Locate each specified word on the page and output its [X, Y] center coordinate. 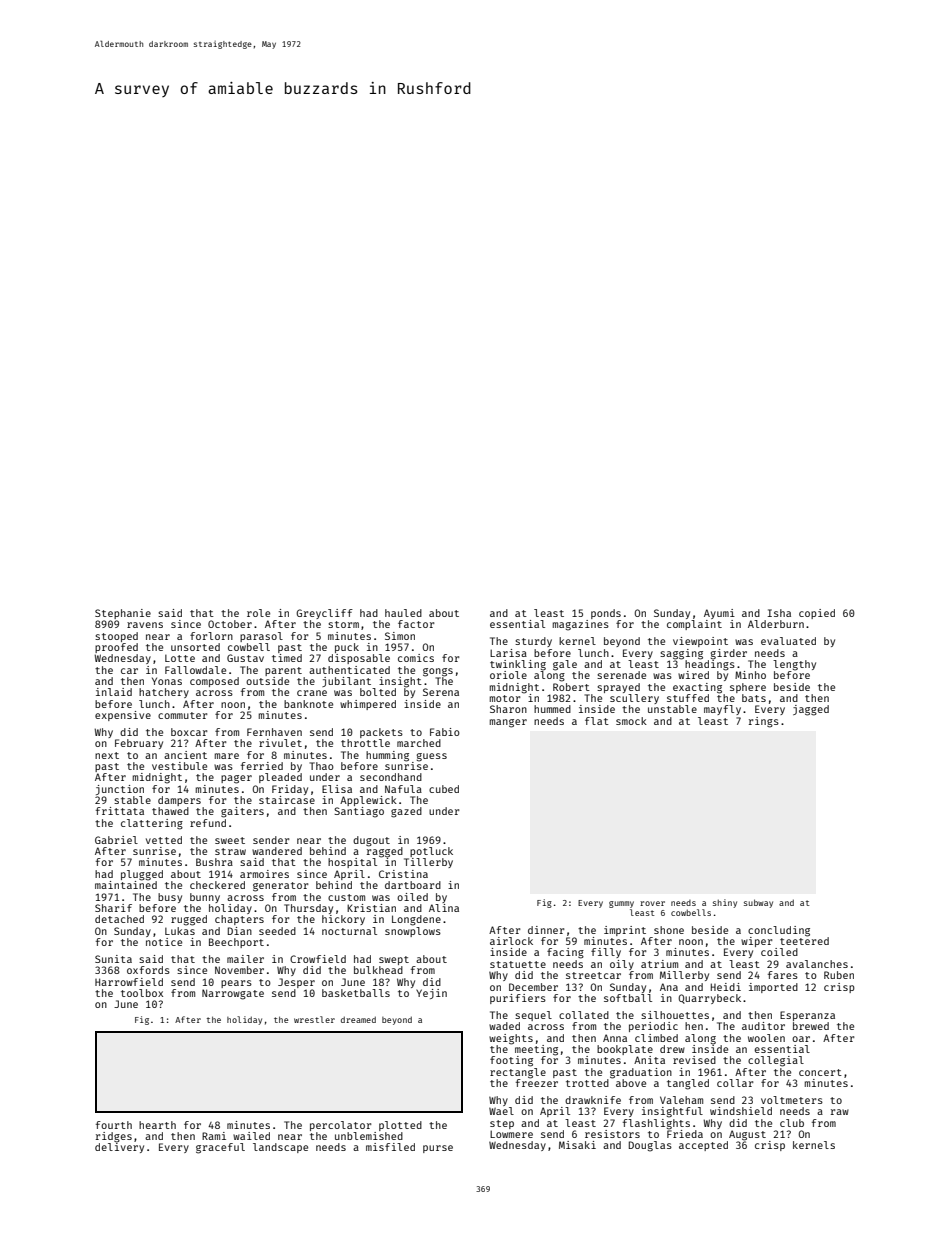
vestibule [179, 766]
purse [438, 1149]
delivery [119, 1148]
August [747, 1135]
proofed [116, 648]
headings [710, 665]
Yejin [431, 994]
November [239, 970]
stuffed [688, 698]
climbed [656, 1038]
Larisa [508, 653]
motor [505, 698]
